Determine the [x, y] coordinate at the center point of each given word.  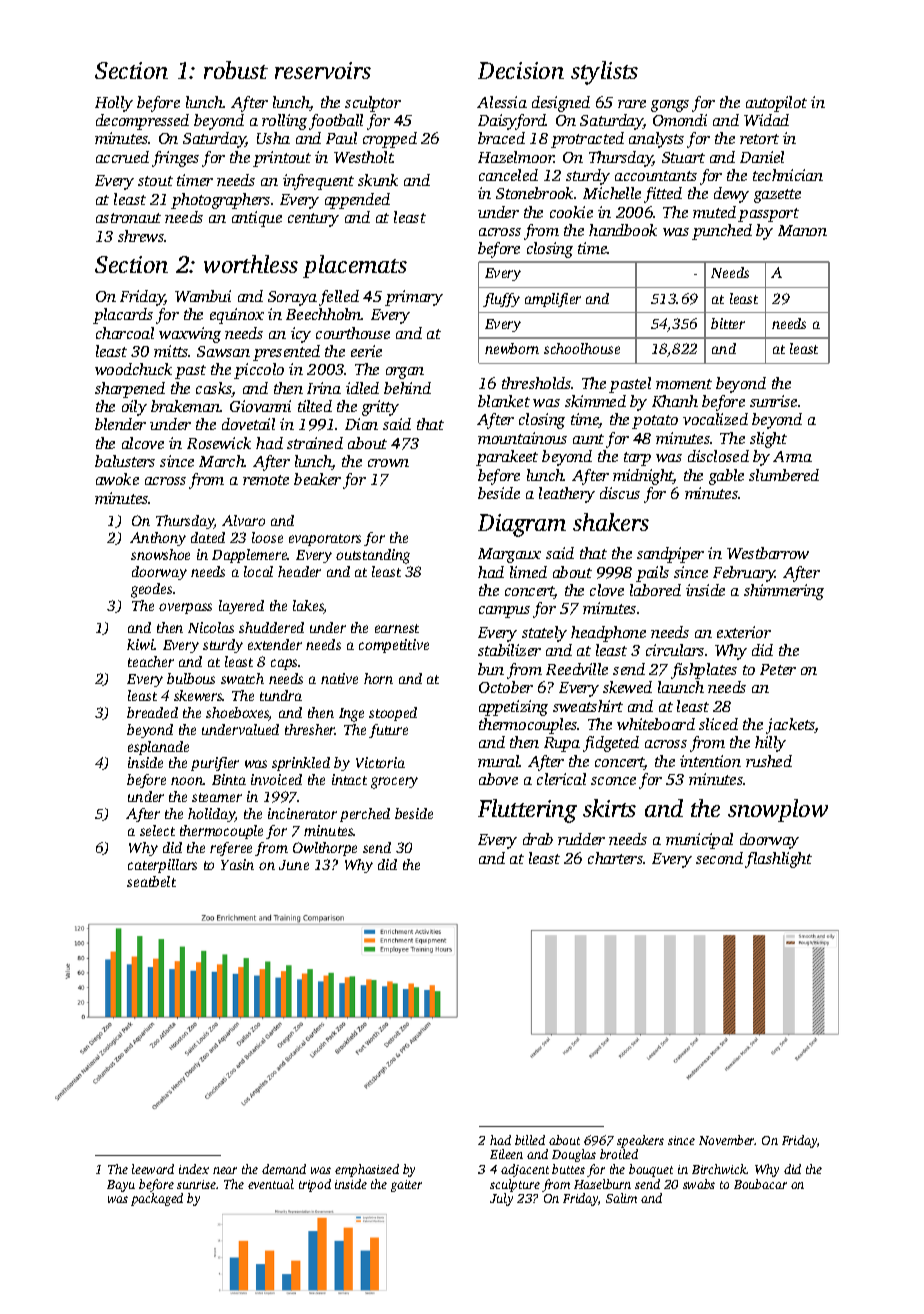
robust [236, 70]
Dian [361, 424]
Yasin [237, 864]
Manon [802, 230]
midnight [643, 477]
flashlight [778, 860]
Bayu [121, 1186]
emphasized [367, 1170]
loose [267, 537]
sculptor [373, 104]
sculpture [515, 1185]
